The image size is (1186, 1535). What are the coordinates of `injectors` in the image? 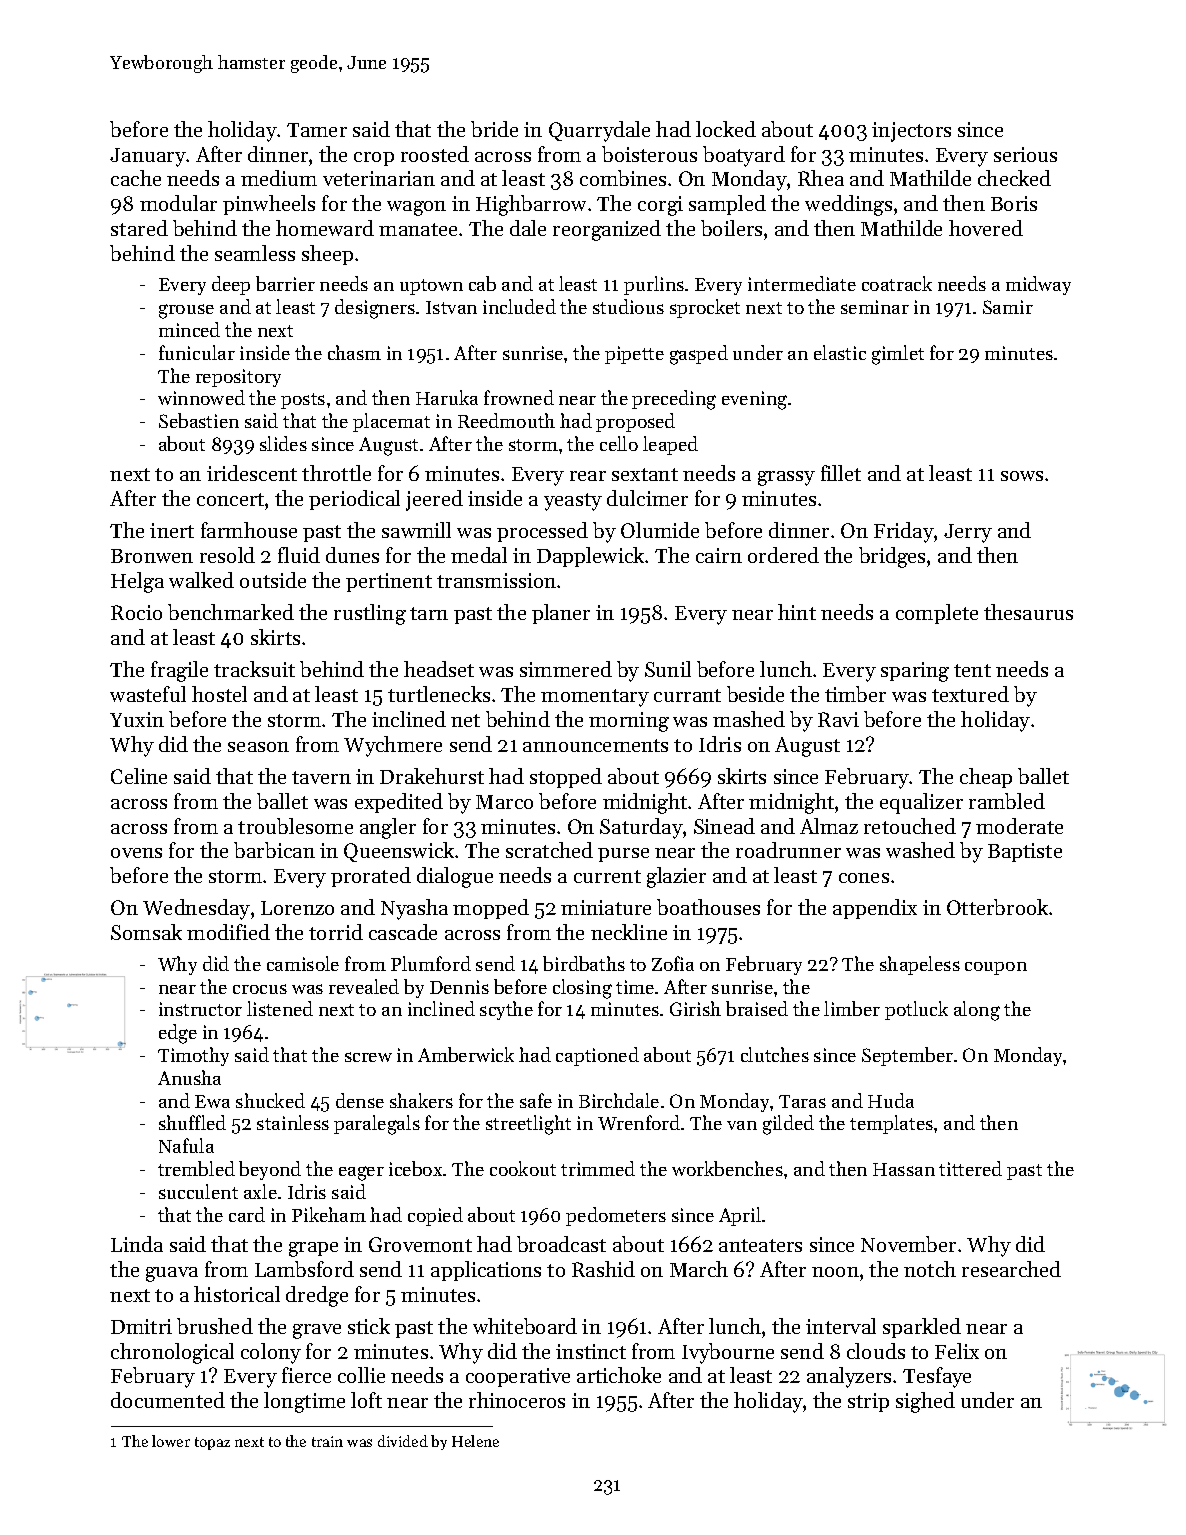 It's located at (911, 132).
